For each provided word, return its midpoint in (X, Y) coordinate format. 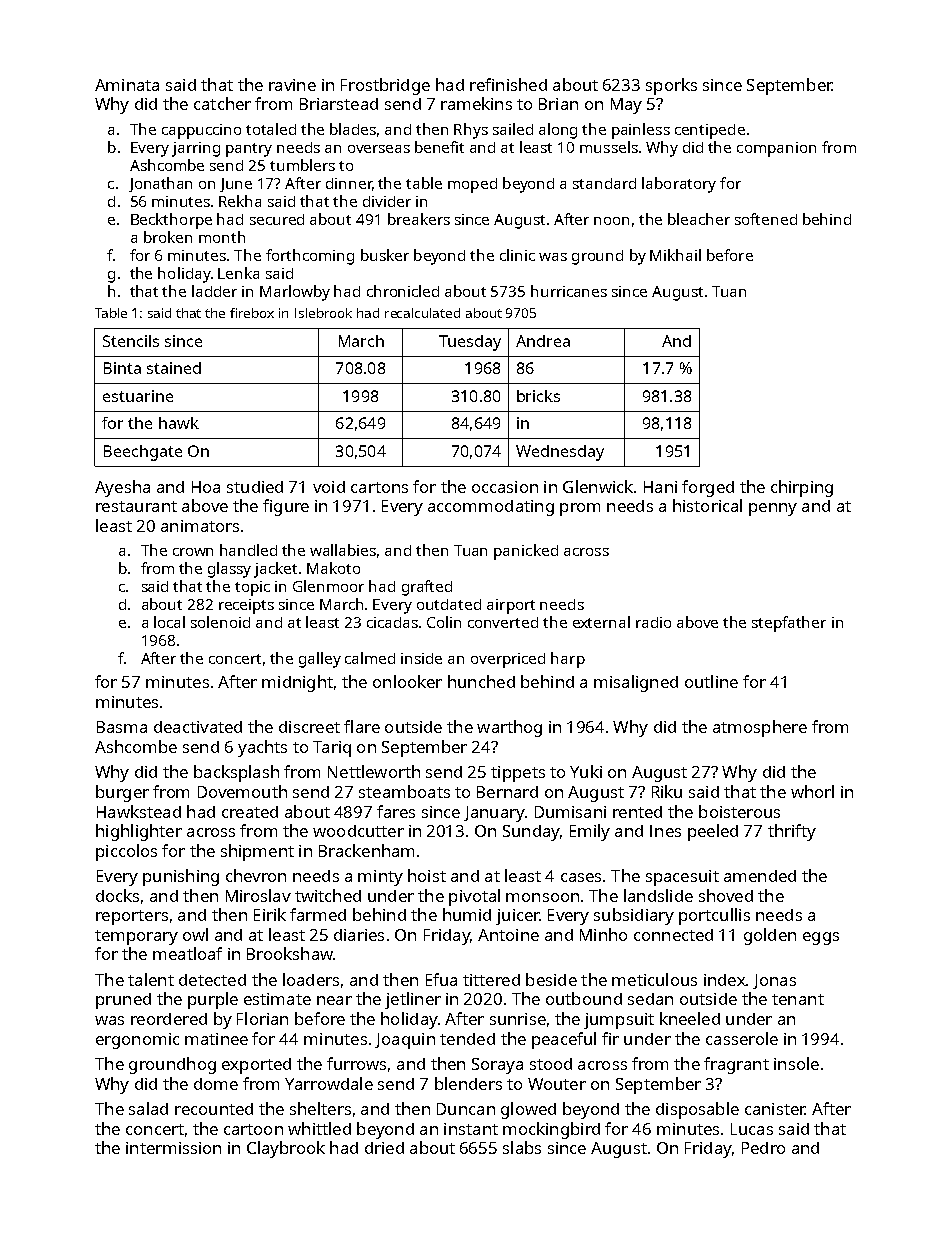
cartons (379, 487)
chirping (802, 488)
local (169, 622)
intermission (173, 1148)
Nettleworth (374, 771)
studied (255, 487)
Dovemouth (242, 791)
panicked (526, 552)
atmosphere (760, 728)
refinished (508, 84)
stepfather (789, 624)
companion (776, 149)
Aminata (127, 85)
